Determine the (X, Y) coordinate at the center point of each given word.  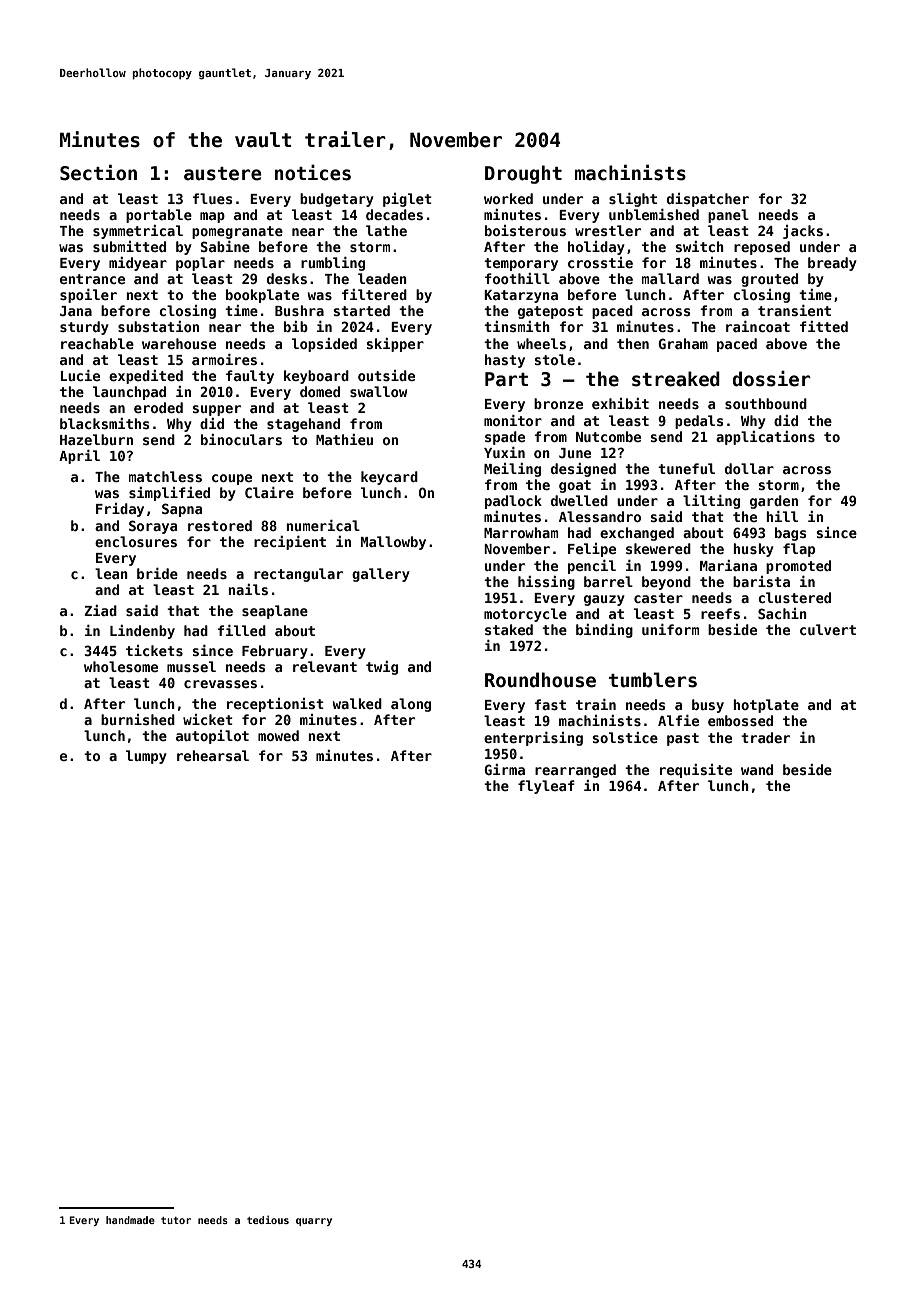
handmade (130, 1220)
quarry (314, 1222)
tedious (268, 1219)
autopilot (212, 737)
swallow (378, 391)
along (411, 705)
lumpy (146, 757)
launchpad (129, 393)
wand (757, 769)
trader (765, 737)
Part (506, 379)
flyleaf (546, 787)
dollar (749, 468)
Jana (76, 311)
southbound (766, 403)
